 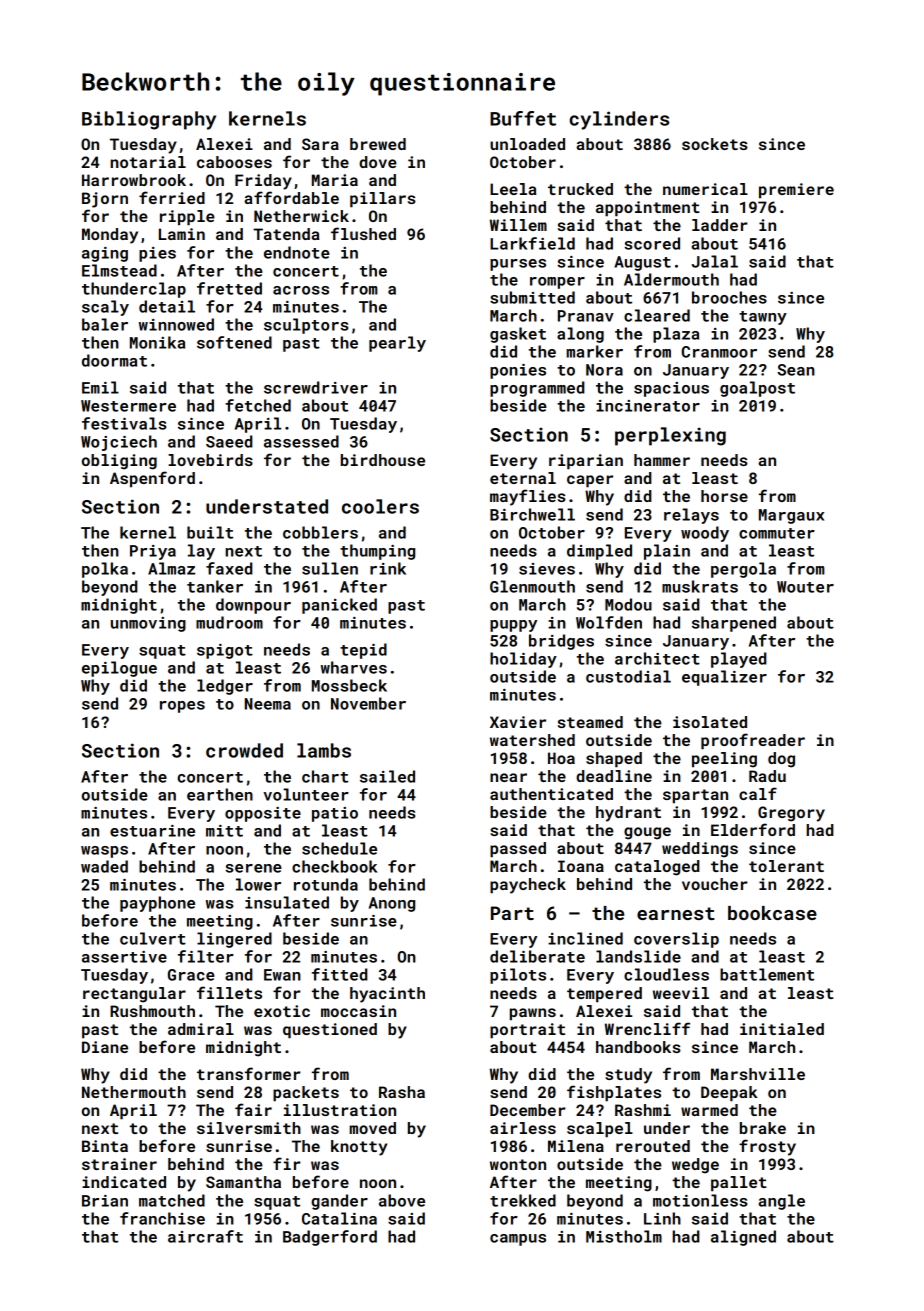 I want to click on Bjorn, so click(x=105, y=200).
